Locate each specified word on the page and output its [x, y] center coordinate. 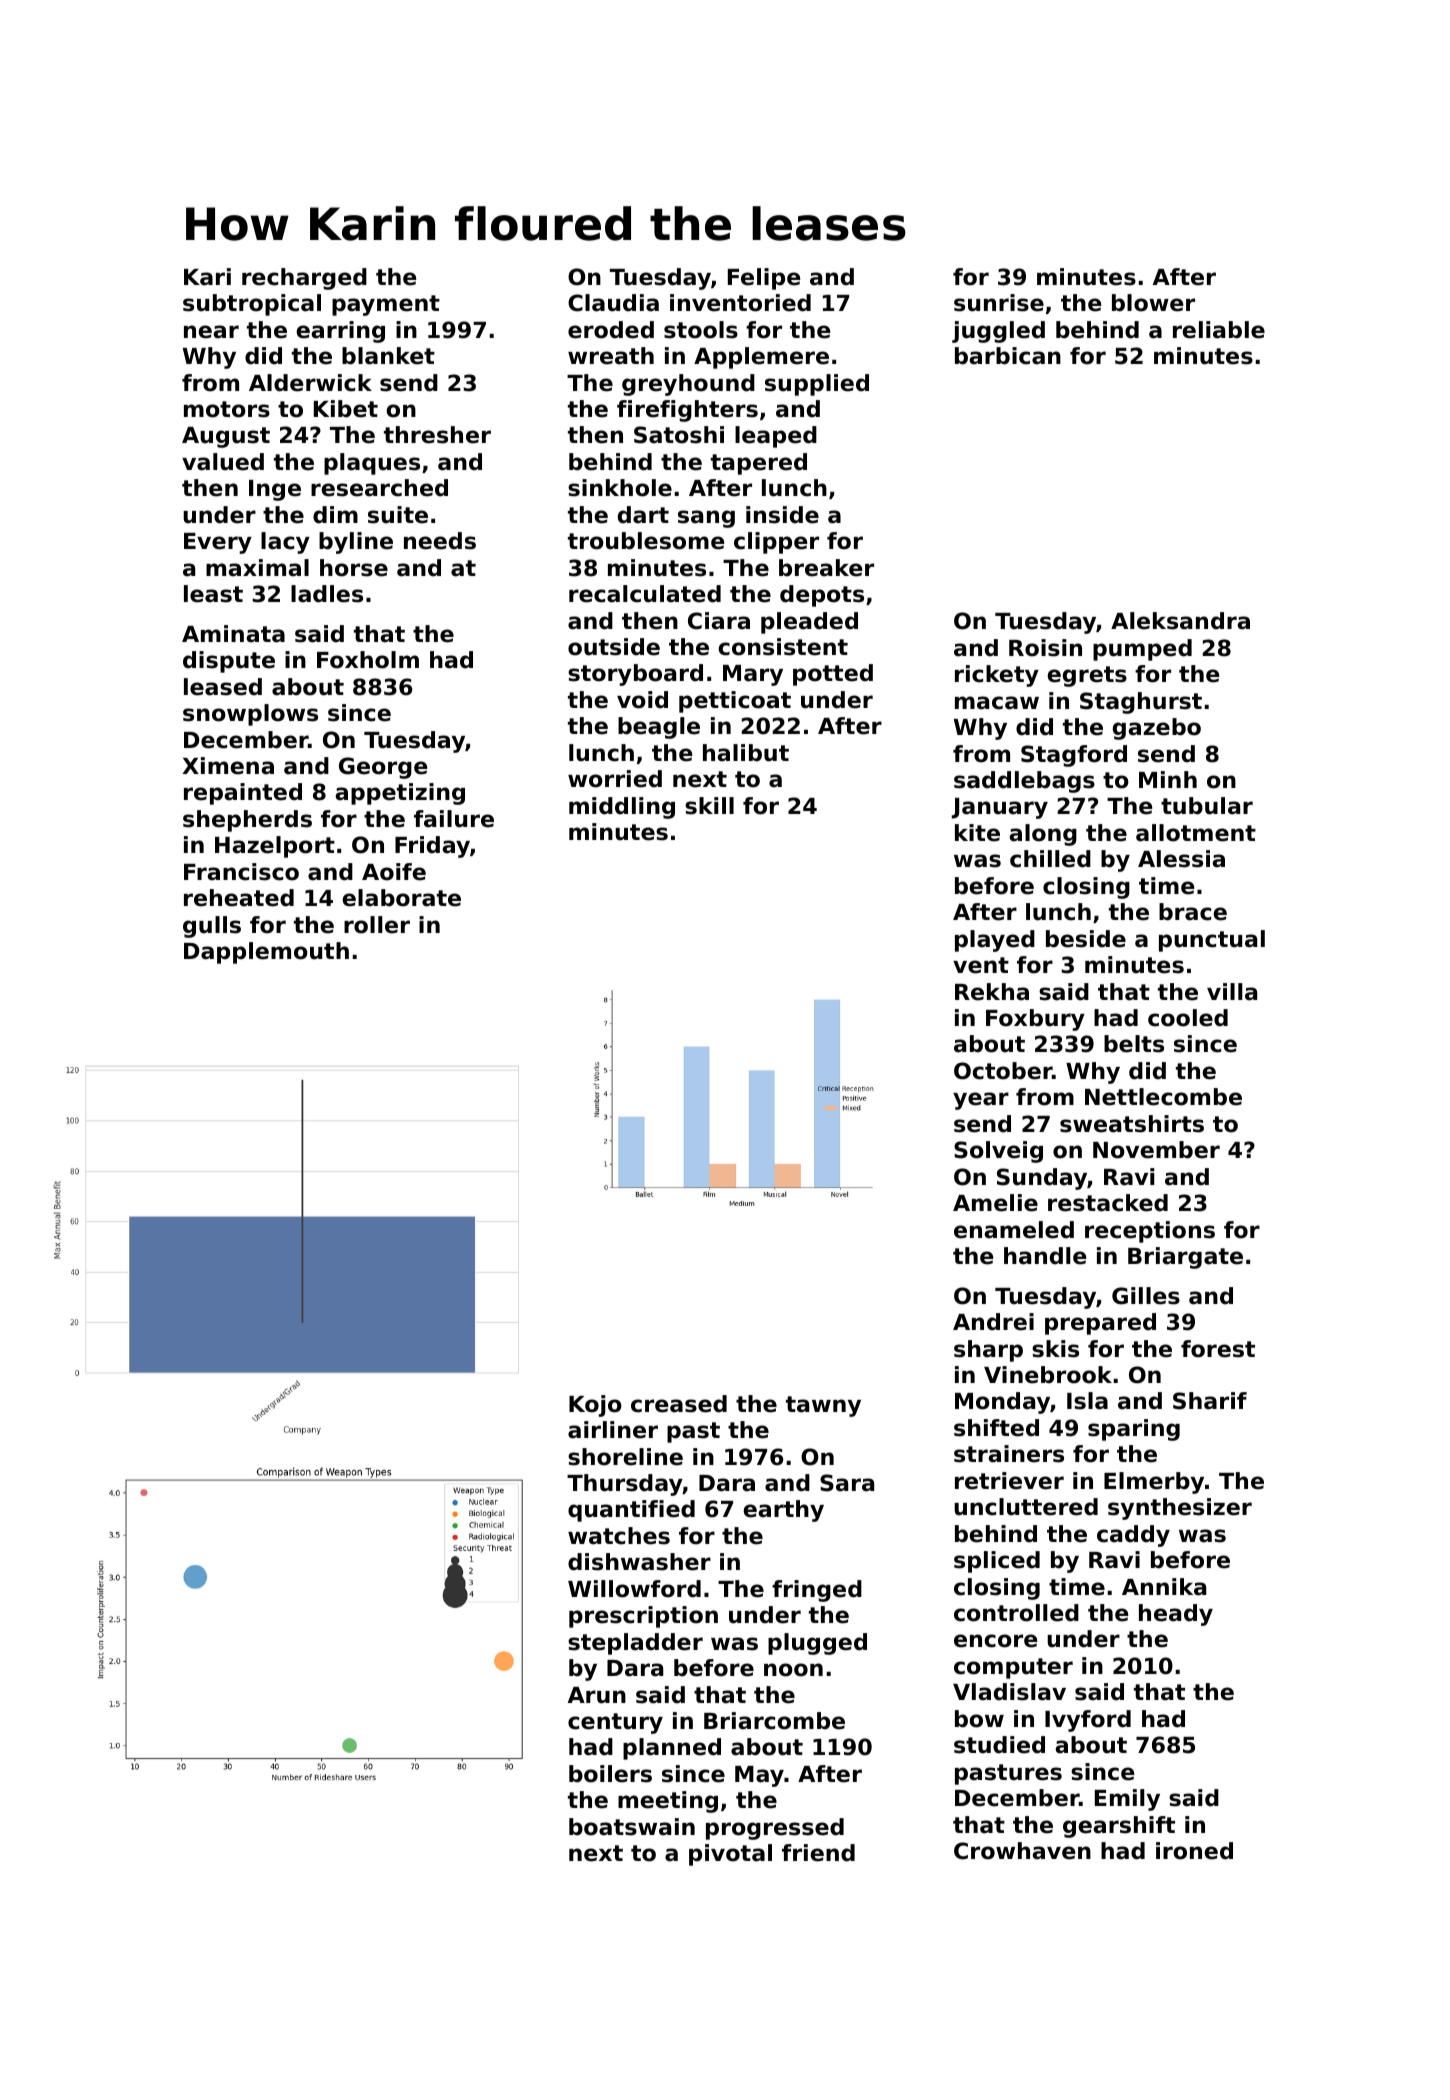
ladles [327, 594]
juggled [998, 332]
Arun [597, 1695]
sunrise [999, 303]
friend [818, 1853]
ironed [1194, 1851]
